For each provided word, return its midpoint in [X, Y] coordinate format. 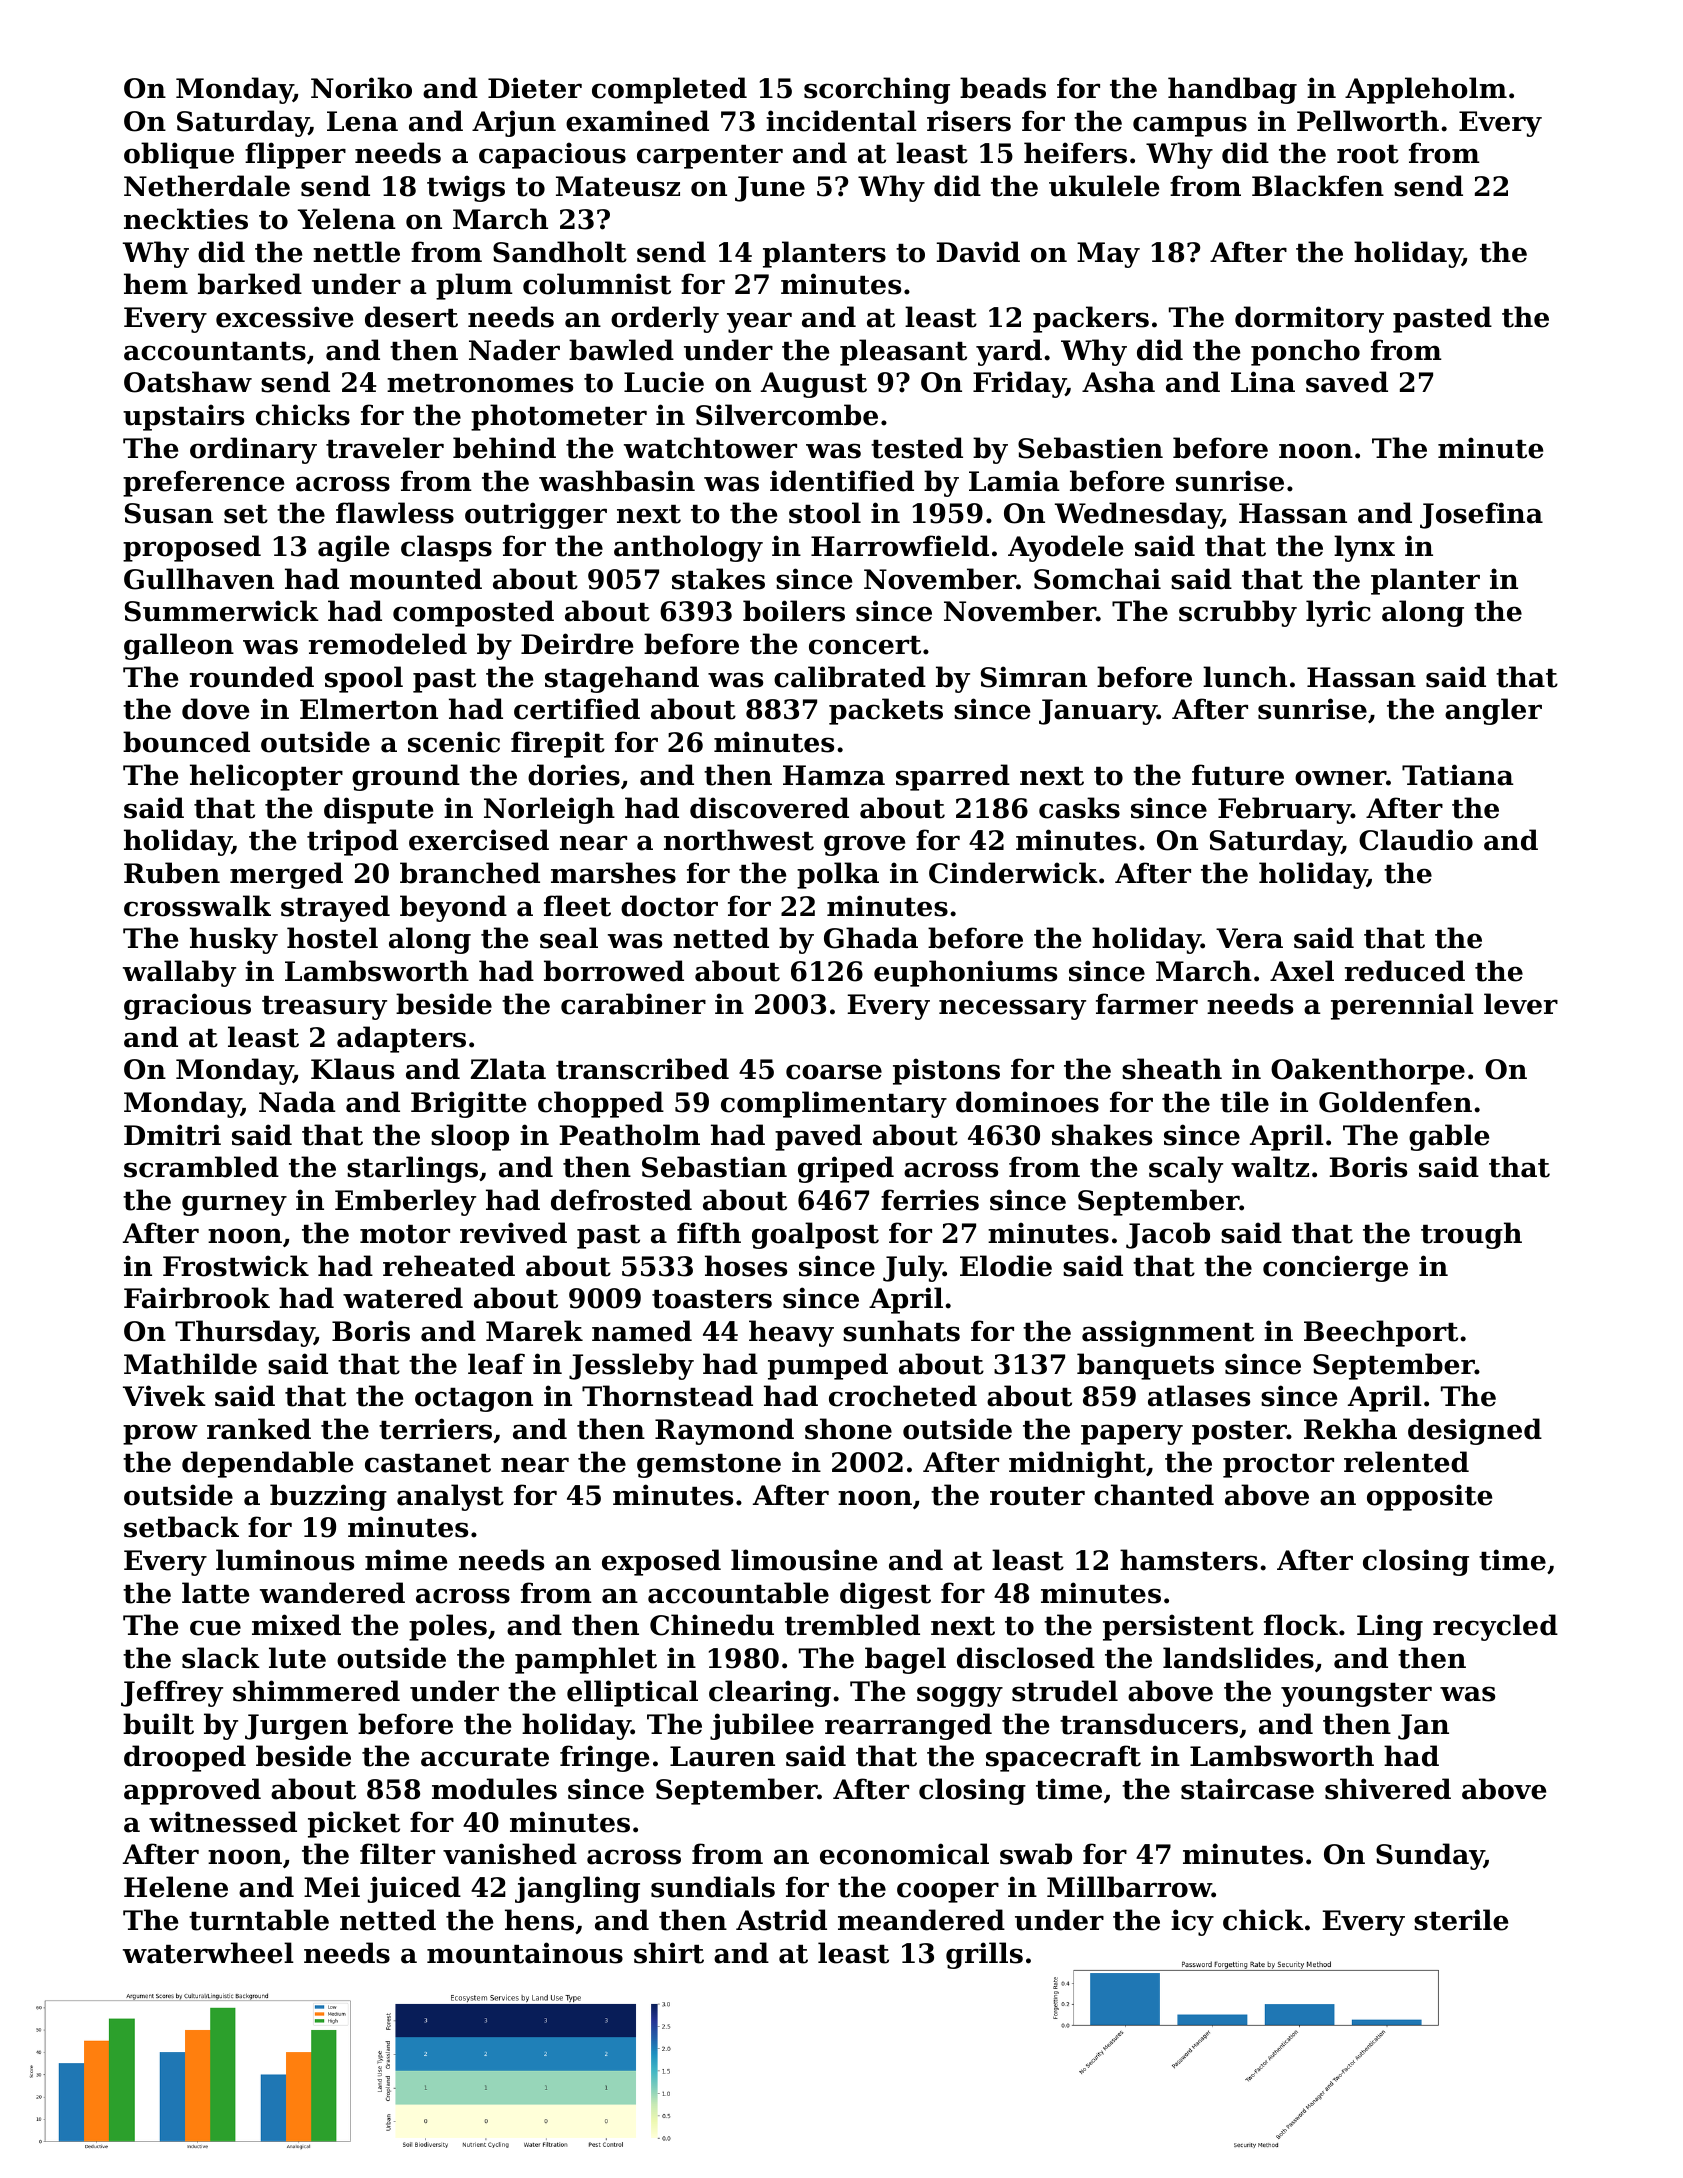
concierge [1335, 1268]
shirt [669, 1953]
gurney [234, 1205]
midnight [1077, 1464]
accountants [215, 351]
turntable [259, 1920]
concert [865, 645]
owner [1340, 778]
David [978, 252]
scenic [454, 742]
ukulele [1104, 186]
